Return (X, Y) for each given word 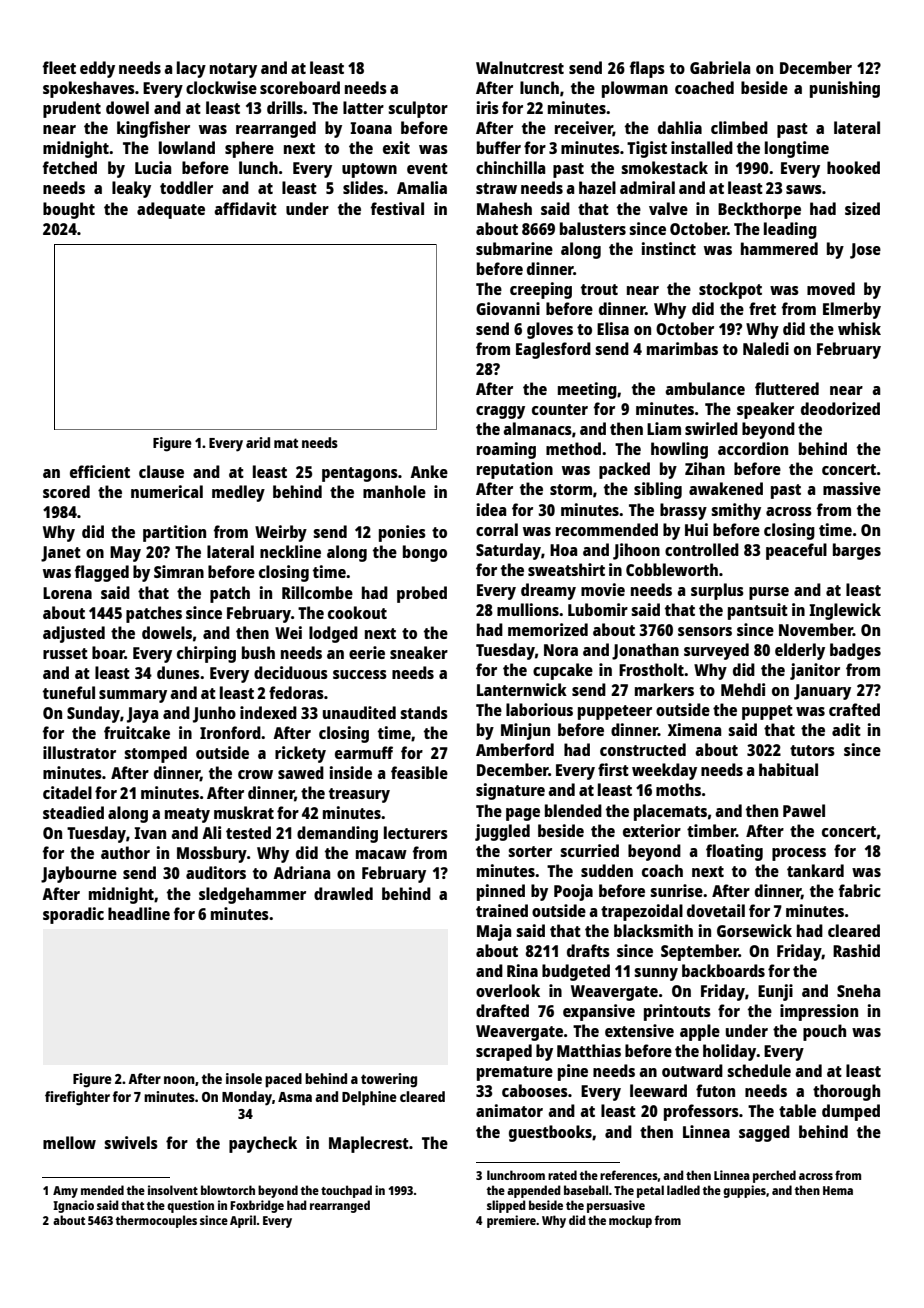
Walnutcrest (520, 67)
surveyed (716, 651)
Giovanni (508, 308)
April (243, 1221)
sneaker (419, 652)
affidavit (245, 208)
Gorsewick (754, 930)
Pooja (573, 892)
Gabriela (720, 67)
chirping (206, 654)
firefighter (77, 1098)
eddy (97, 69)
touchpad (346, 1191)
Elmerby (852, 310)
